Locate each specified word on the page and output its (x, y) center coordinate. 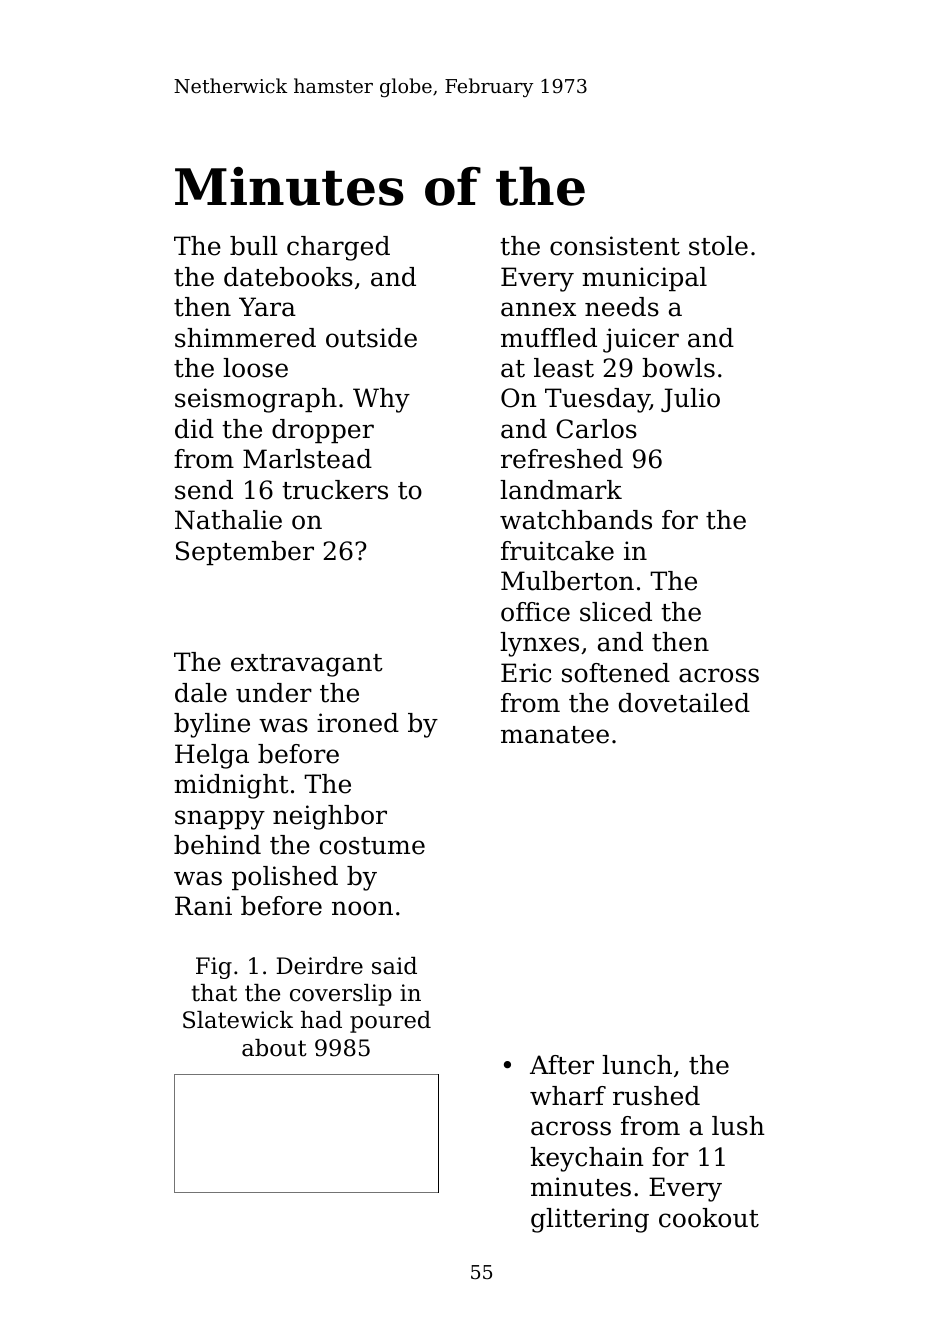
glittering (590, 1220)
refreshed (562, 459)
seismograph (256, 400)
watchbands (576, 520)
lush (738, 1126)
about (274, 1048)
